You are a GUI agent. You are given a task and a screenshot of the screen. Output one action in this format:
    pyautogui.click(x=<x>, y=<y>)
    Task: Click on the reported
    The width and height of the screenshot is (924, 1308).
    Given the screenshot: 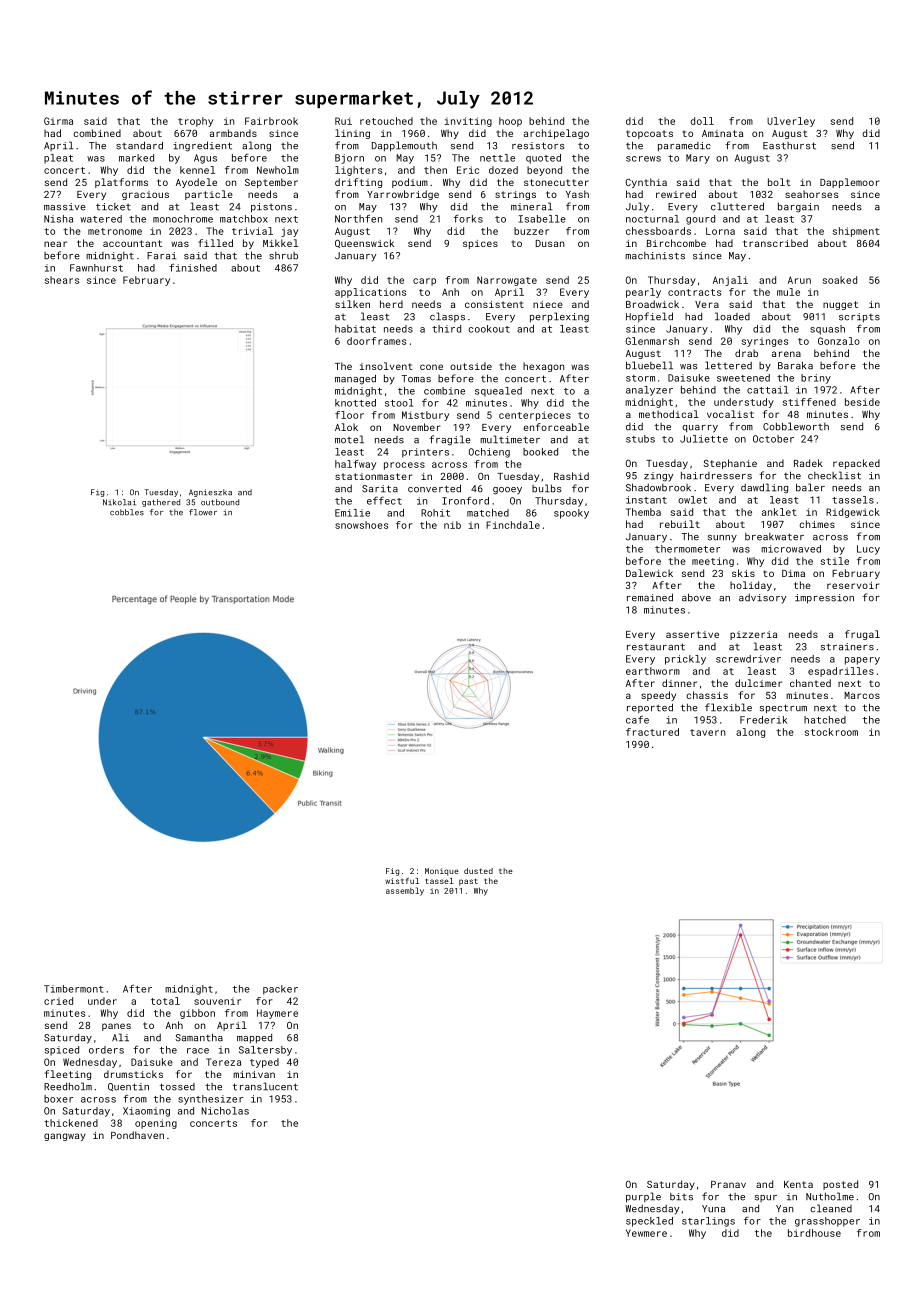 What is the action you would take?
    pyautogui.click(x=650, y=708)
